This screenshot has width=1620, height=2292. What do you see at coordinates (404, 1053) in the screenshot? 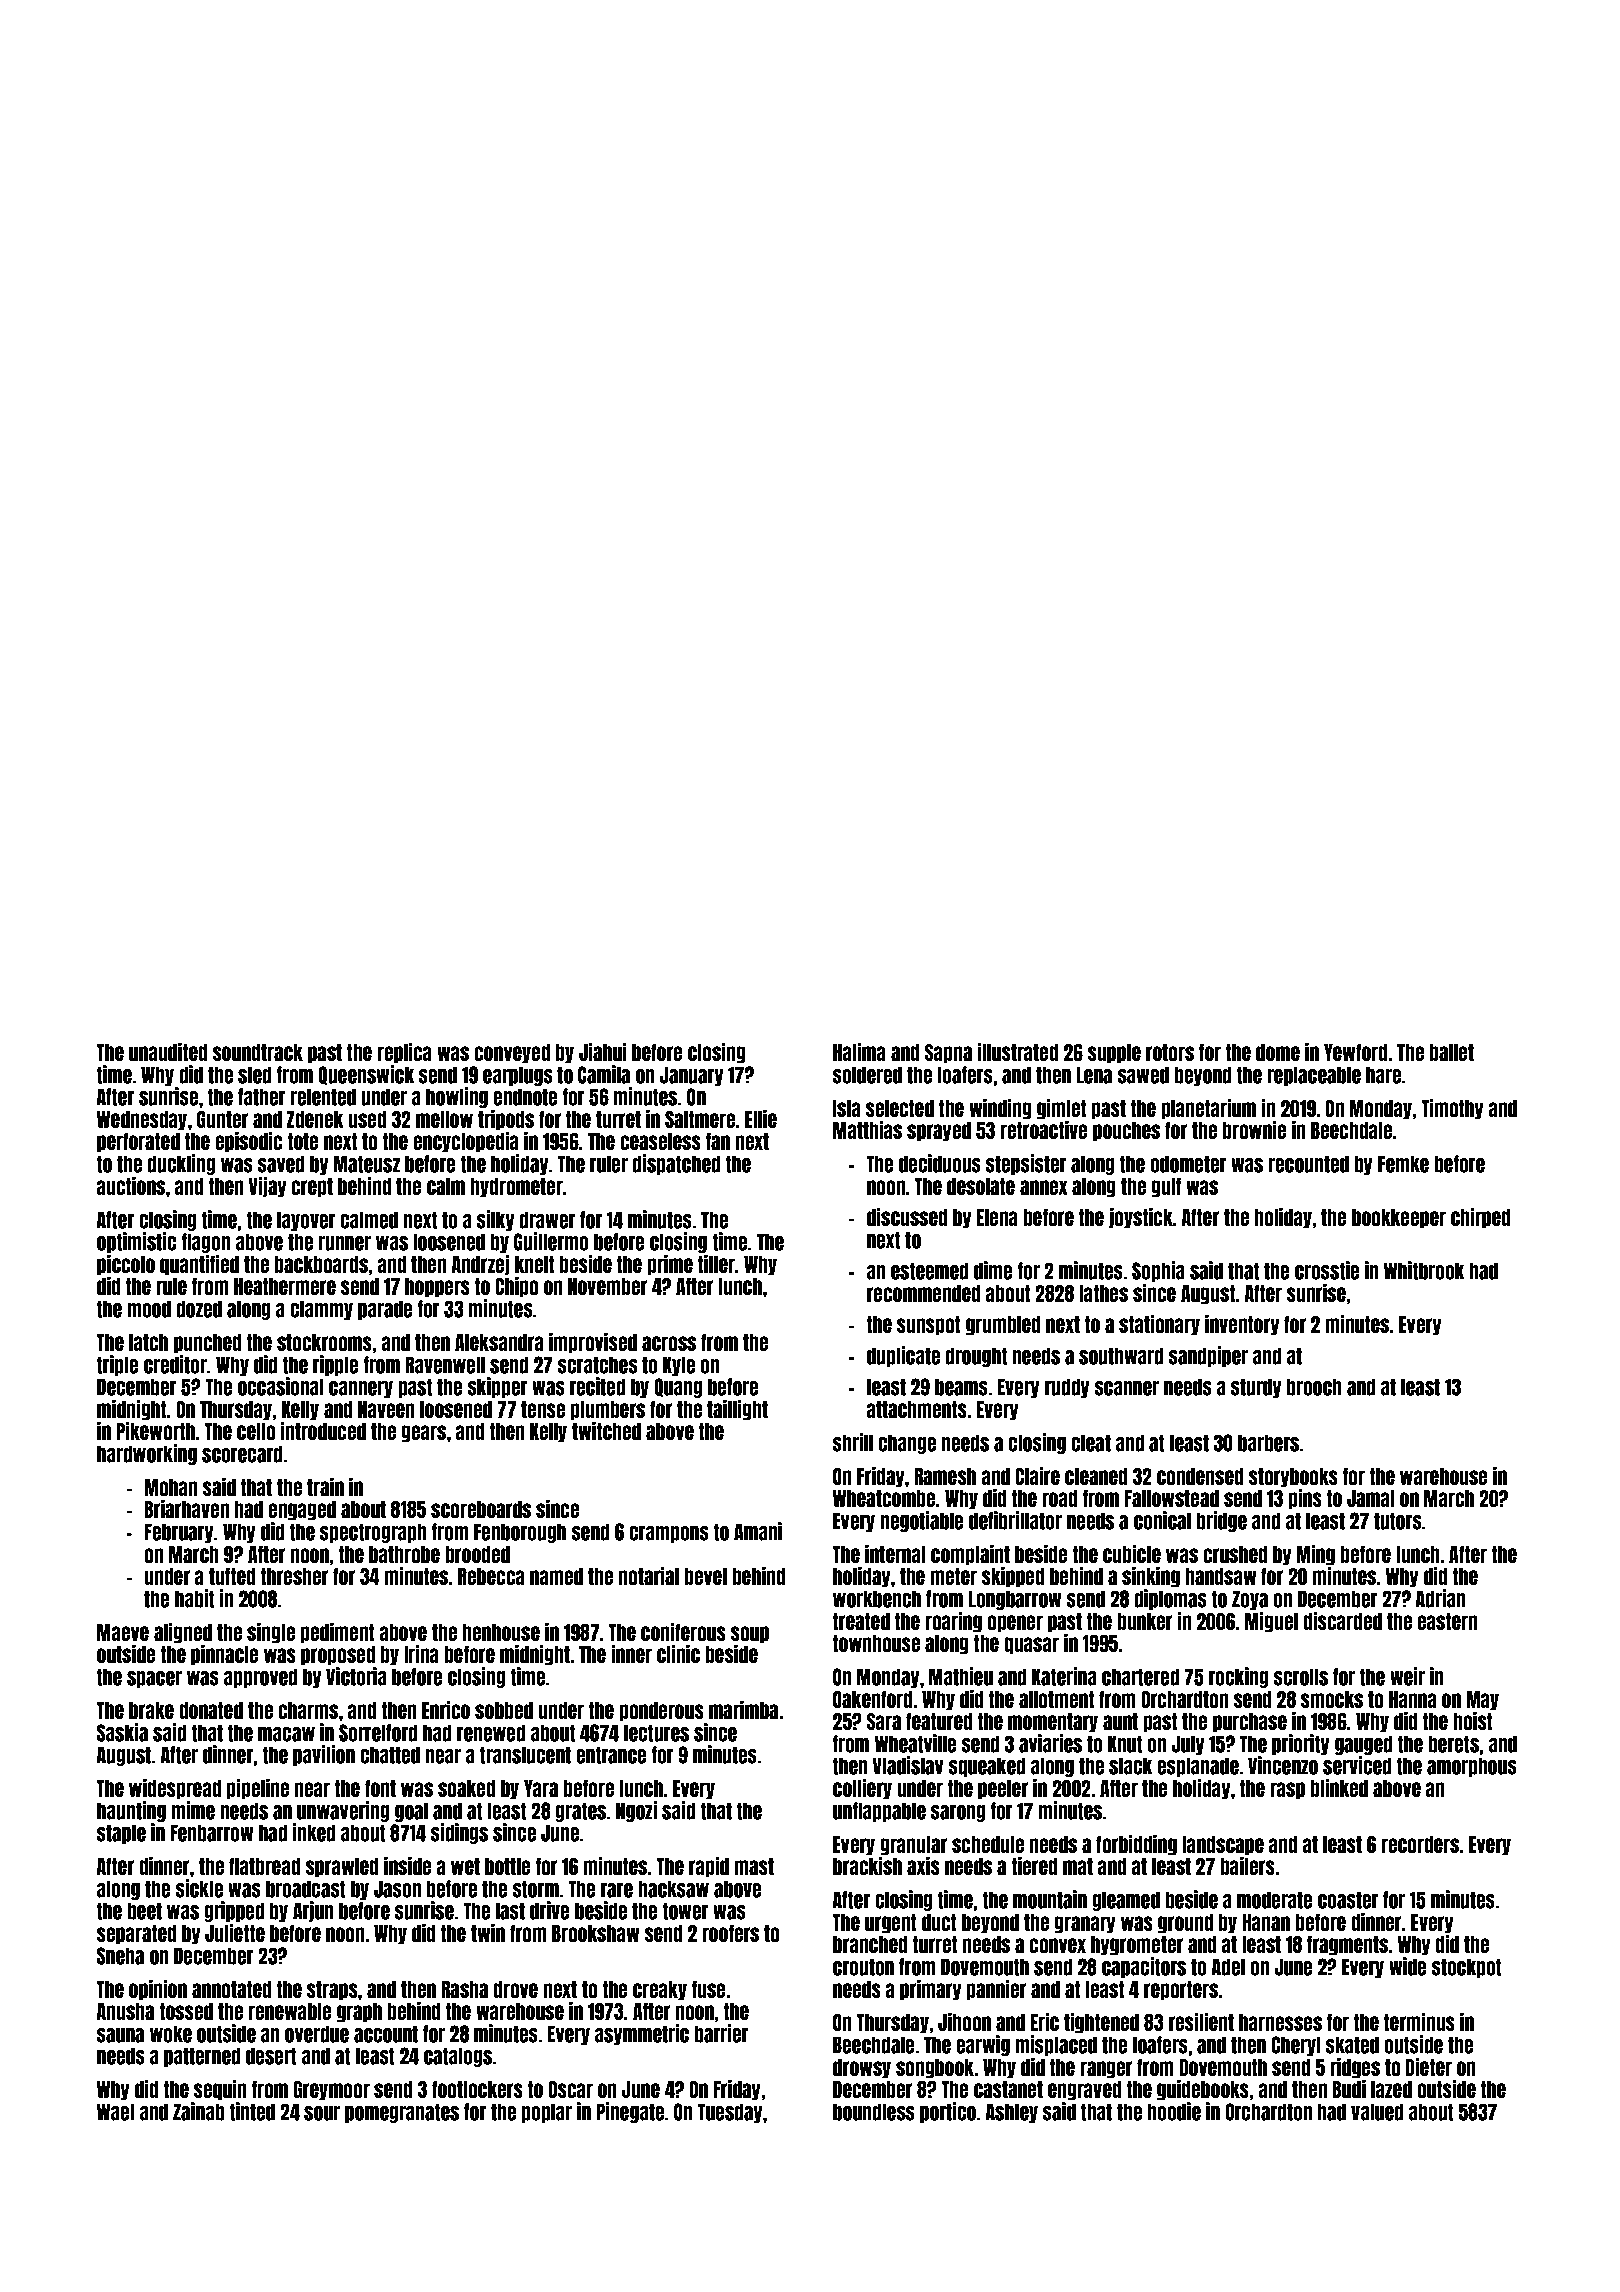
I see `replica` at bounding box center [404, 1053].
